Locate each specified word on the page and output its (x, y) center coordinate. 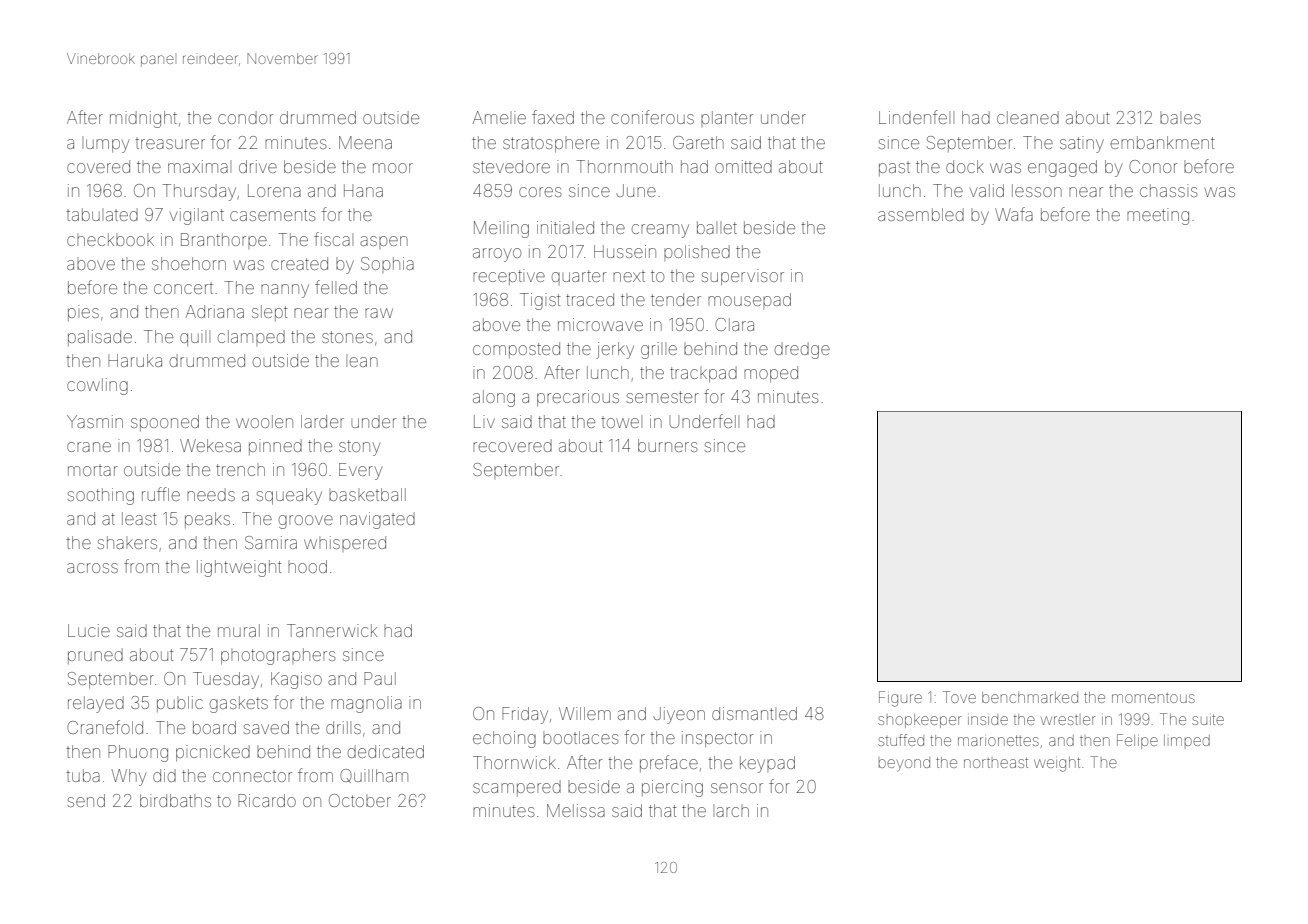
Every (360, 471)
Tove (959, 697)
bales (1180, 119)
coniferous (652, 117)
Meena (365, 142)
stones (347, 337)
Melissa (576, 810)
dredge (802, 350)
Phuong (138, 753)
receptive (509, 277)
